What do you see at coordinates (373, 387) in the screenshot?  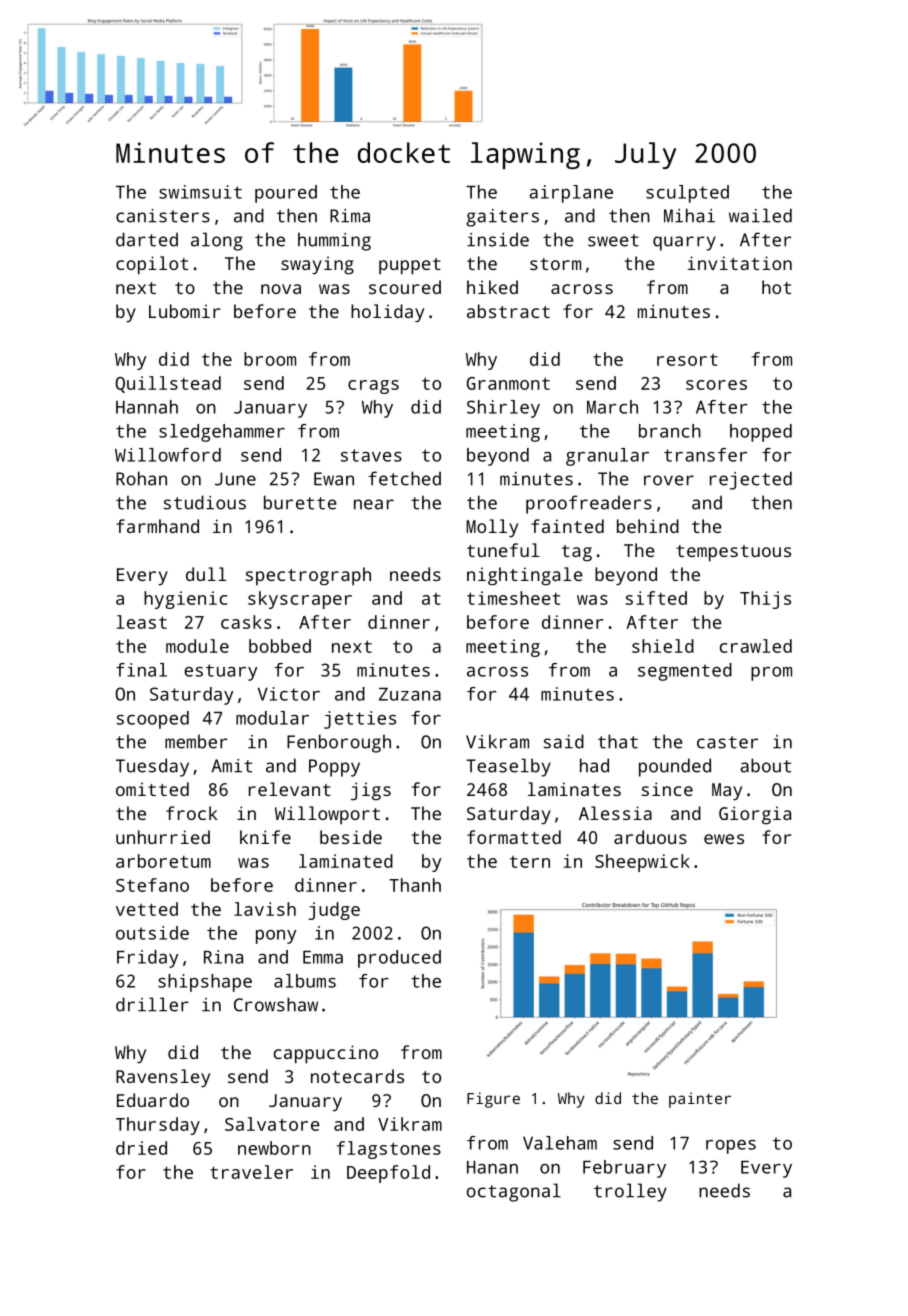 I see `crags` at bounding box center [373, 387].
